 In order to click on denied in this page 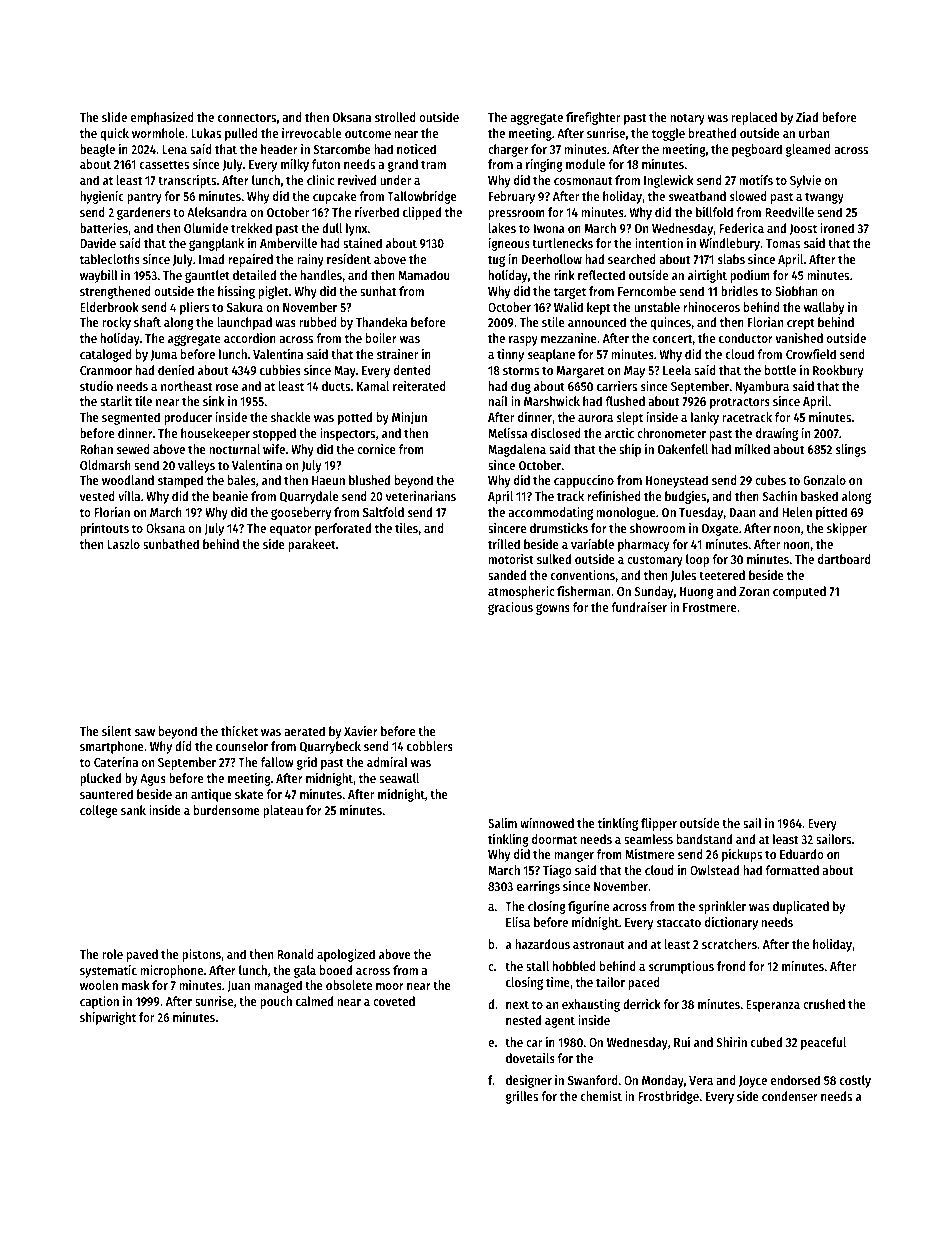, I will do `click(176, 370)`.
